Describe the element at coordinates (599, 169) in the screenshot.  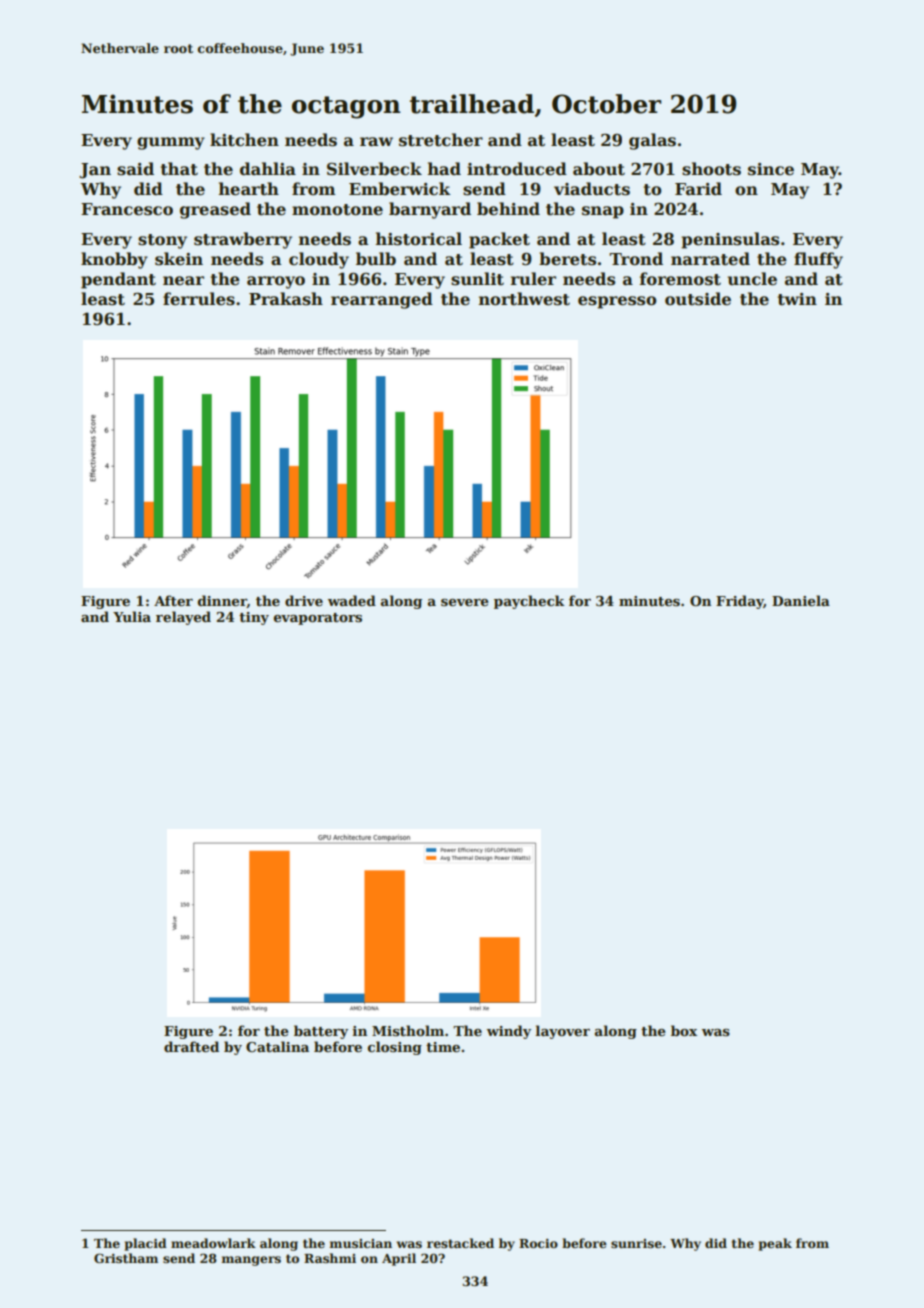
I see `about` at that location.
